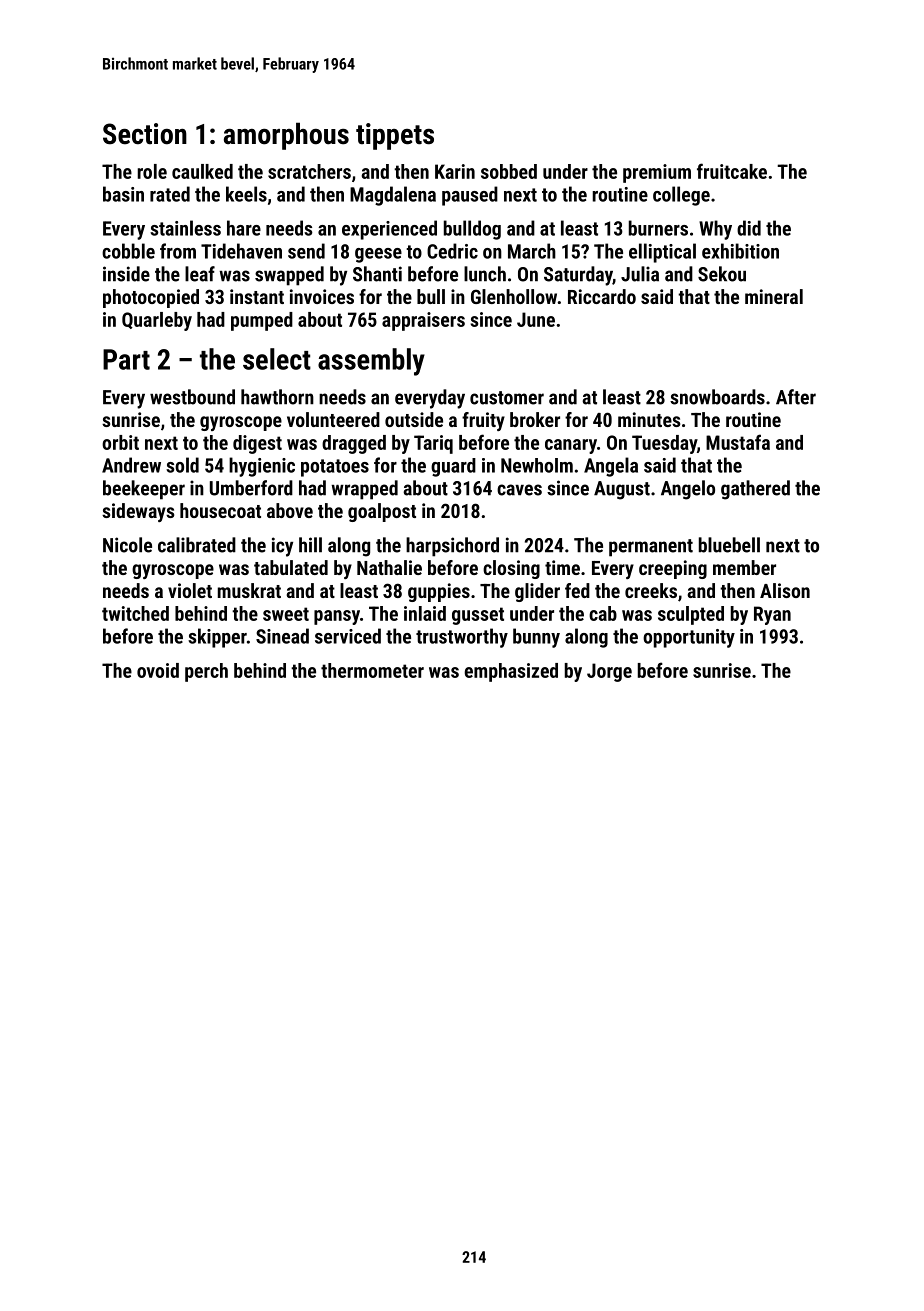 This document has width=924, height=1311. Describe the element at coordinates (511, 672) in the document. I see `emphasized` at that location.
